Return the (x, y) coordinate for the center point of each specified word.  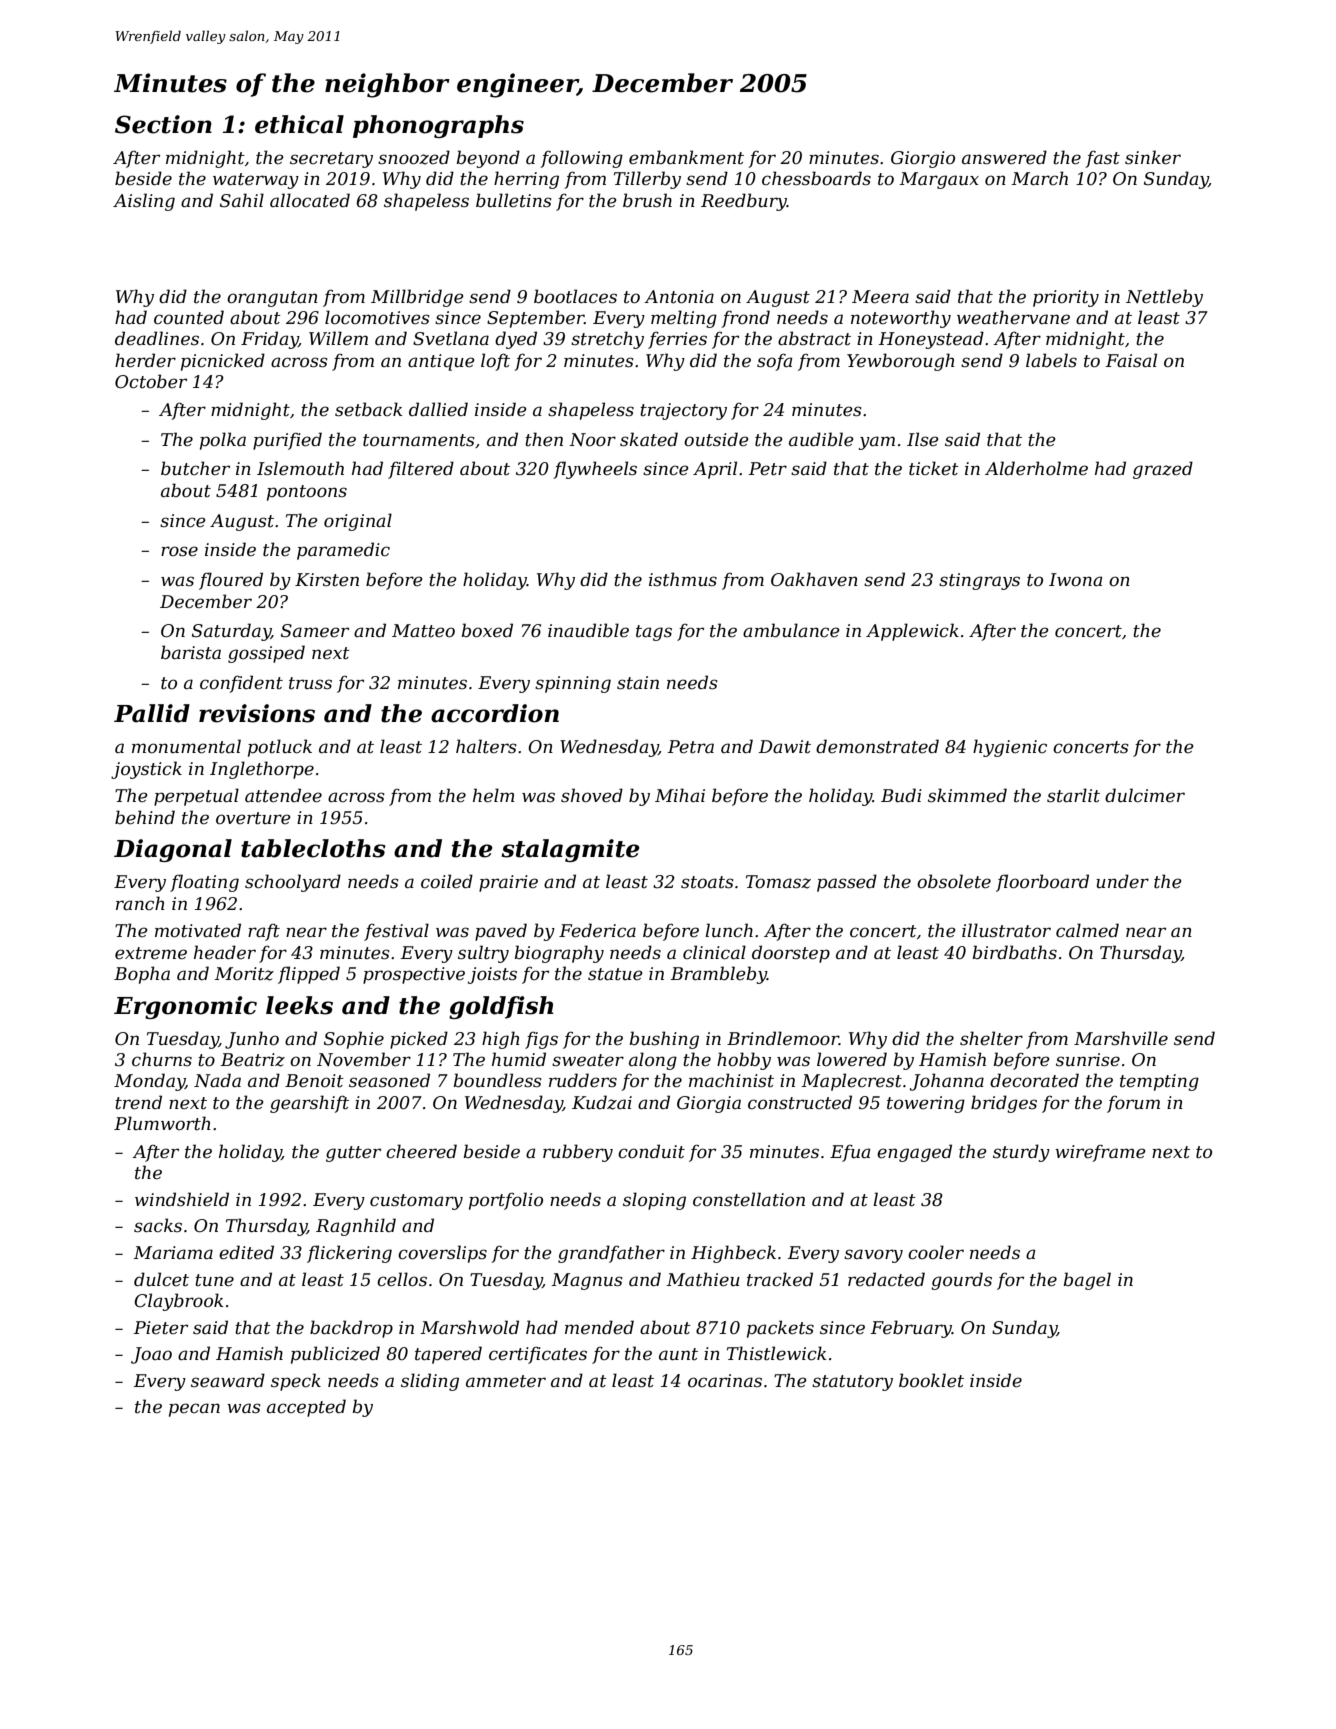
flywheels (595, 470)
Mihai (680, 795)
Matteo (423, 630)
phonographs (438, 126)
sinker (1153, 157)
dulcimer (1145, 795)
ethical (299, 124)
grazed (1163, 470)
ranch (140, 903)
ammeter (506, 1381)
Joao (151, 1355)
